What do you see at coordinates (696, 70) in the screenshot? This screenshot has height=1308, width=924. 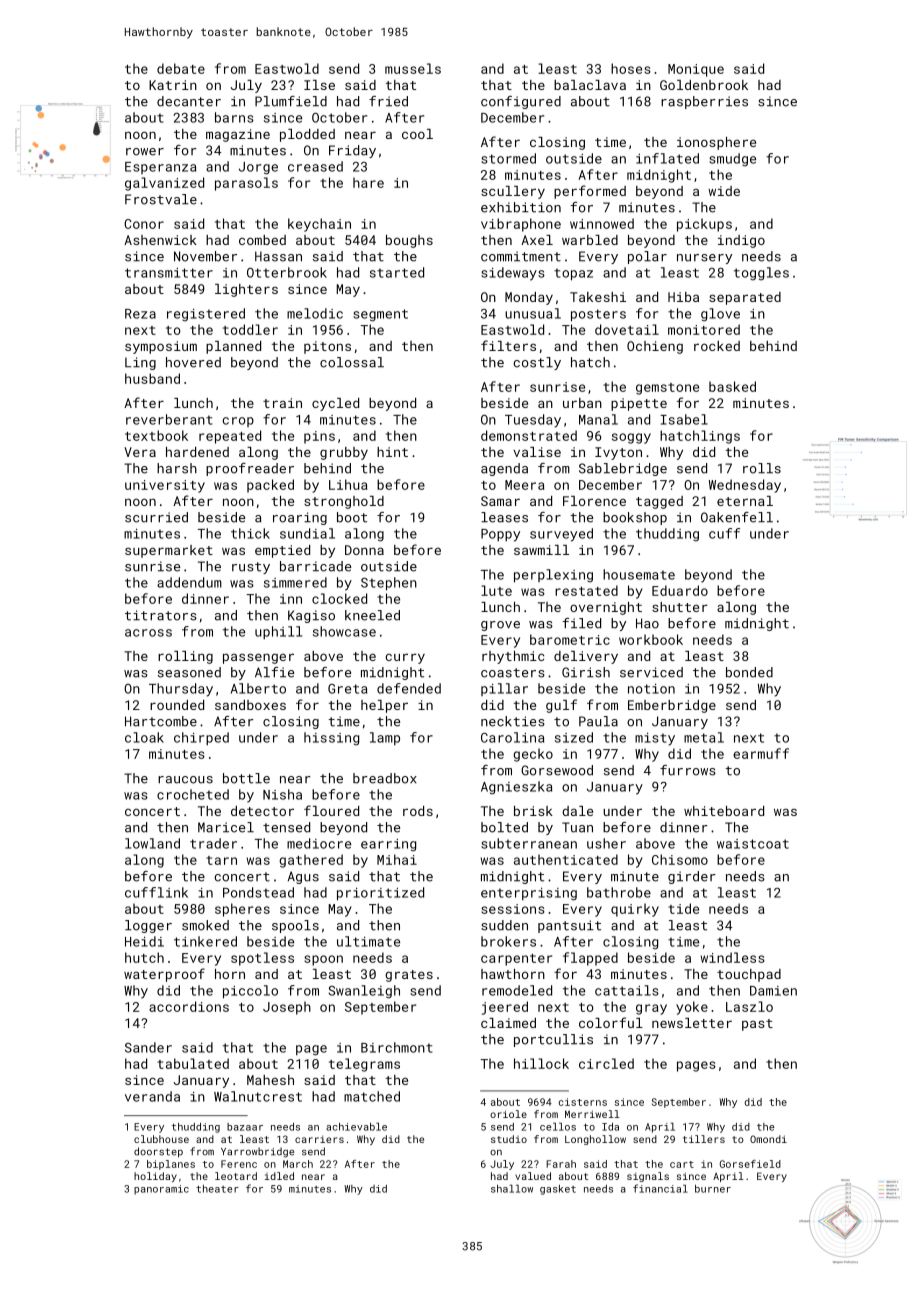 I see `Monique` at bounding box center [696, 70].
